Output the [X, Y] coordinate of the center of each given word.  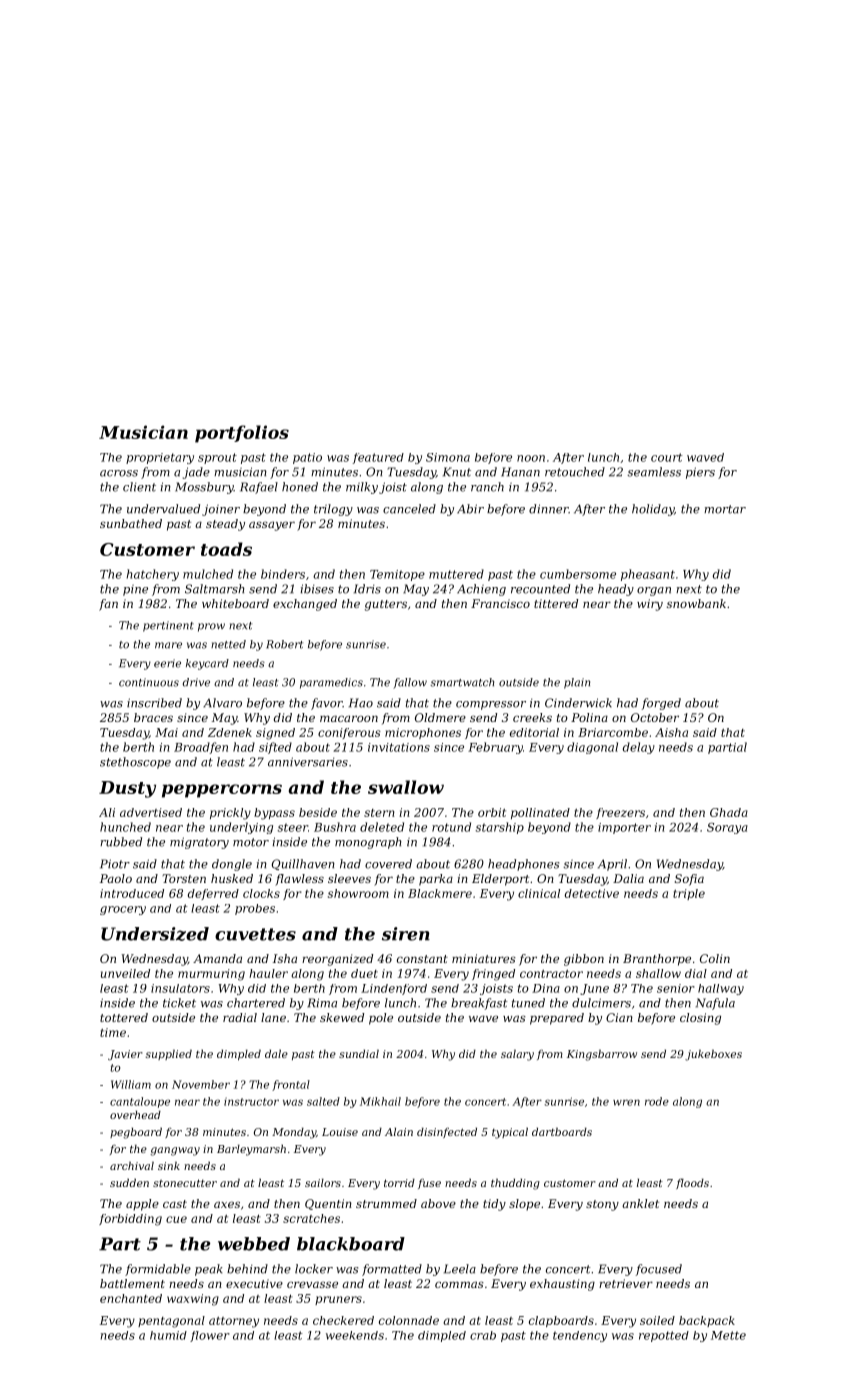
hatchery [153, 575]
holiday [653, 510]
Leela [460, 1269]
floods [692, 1183]
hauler [268, 973]
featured [378, 458]
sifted [275, 748]
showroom [358, 893]
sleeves [349, 878]
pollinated [540, 813]
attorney [234, 1322]
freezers [620, 813]
